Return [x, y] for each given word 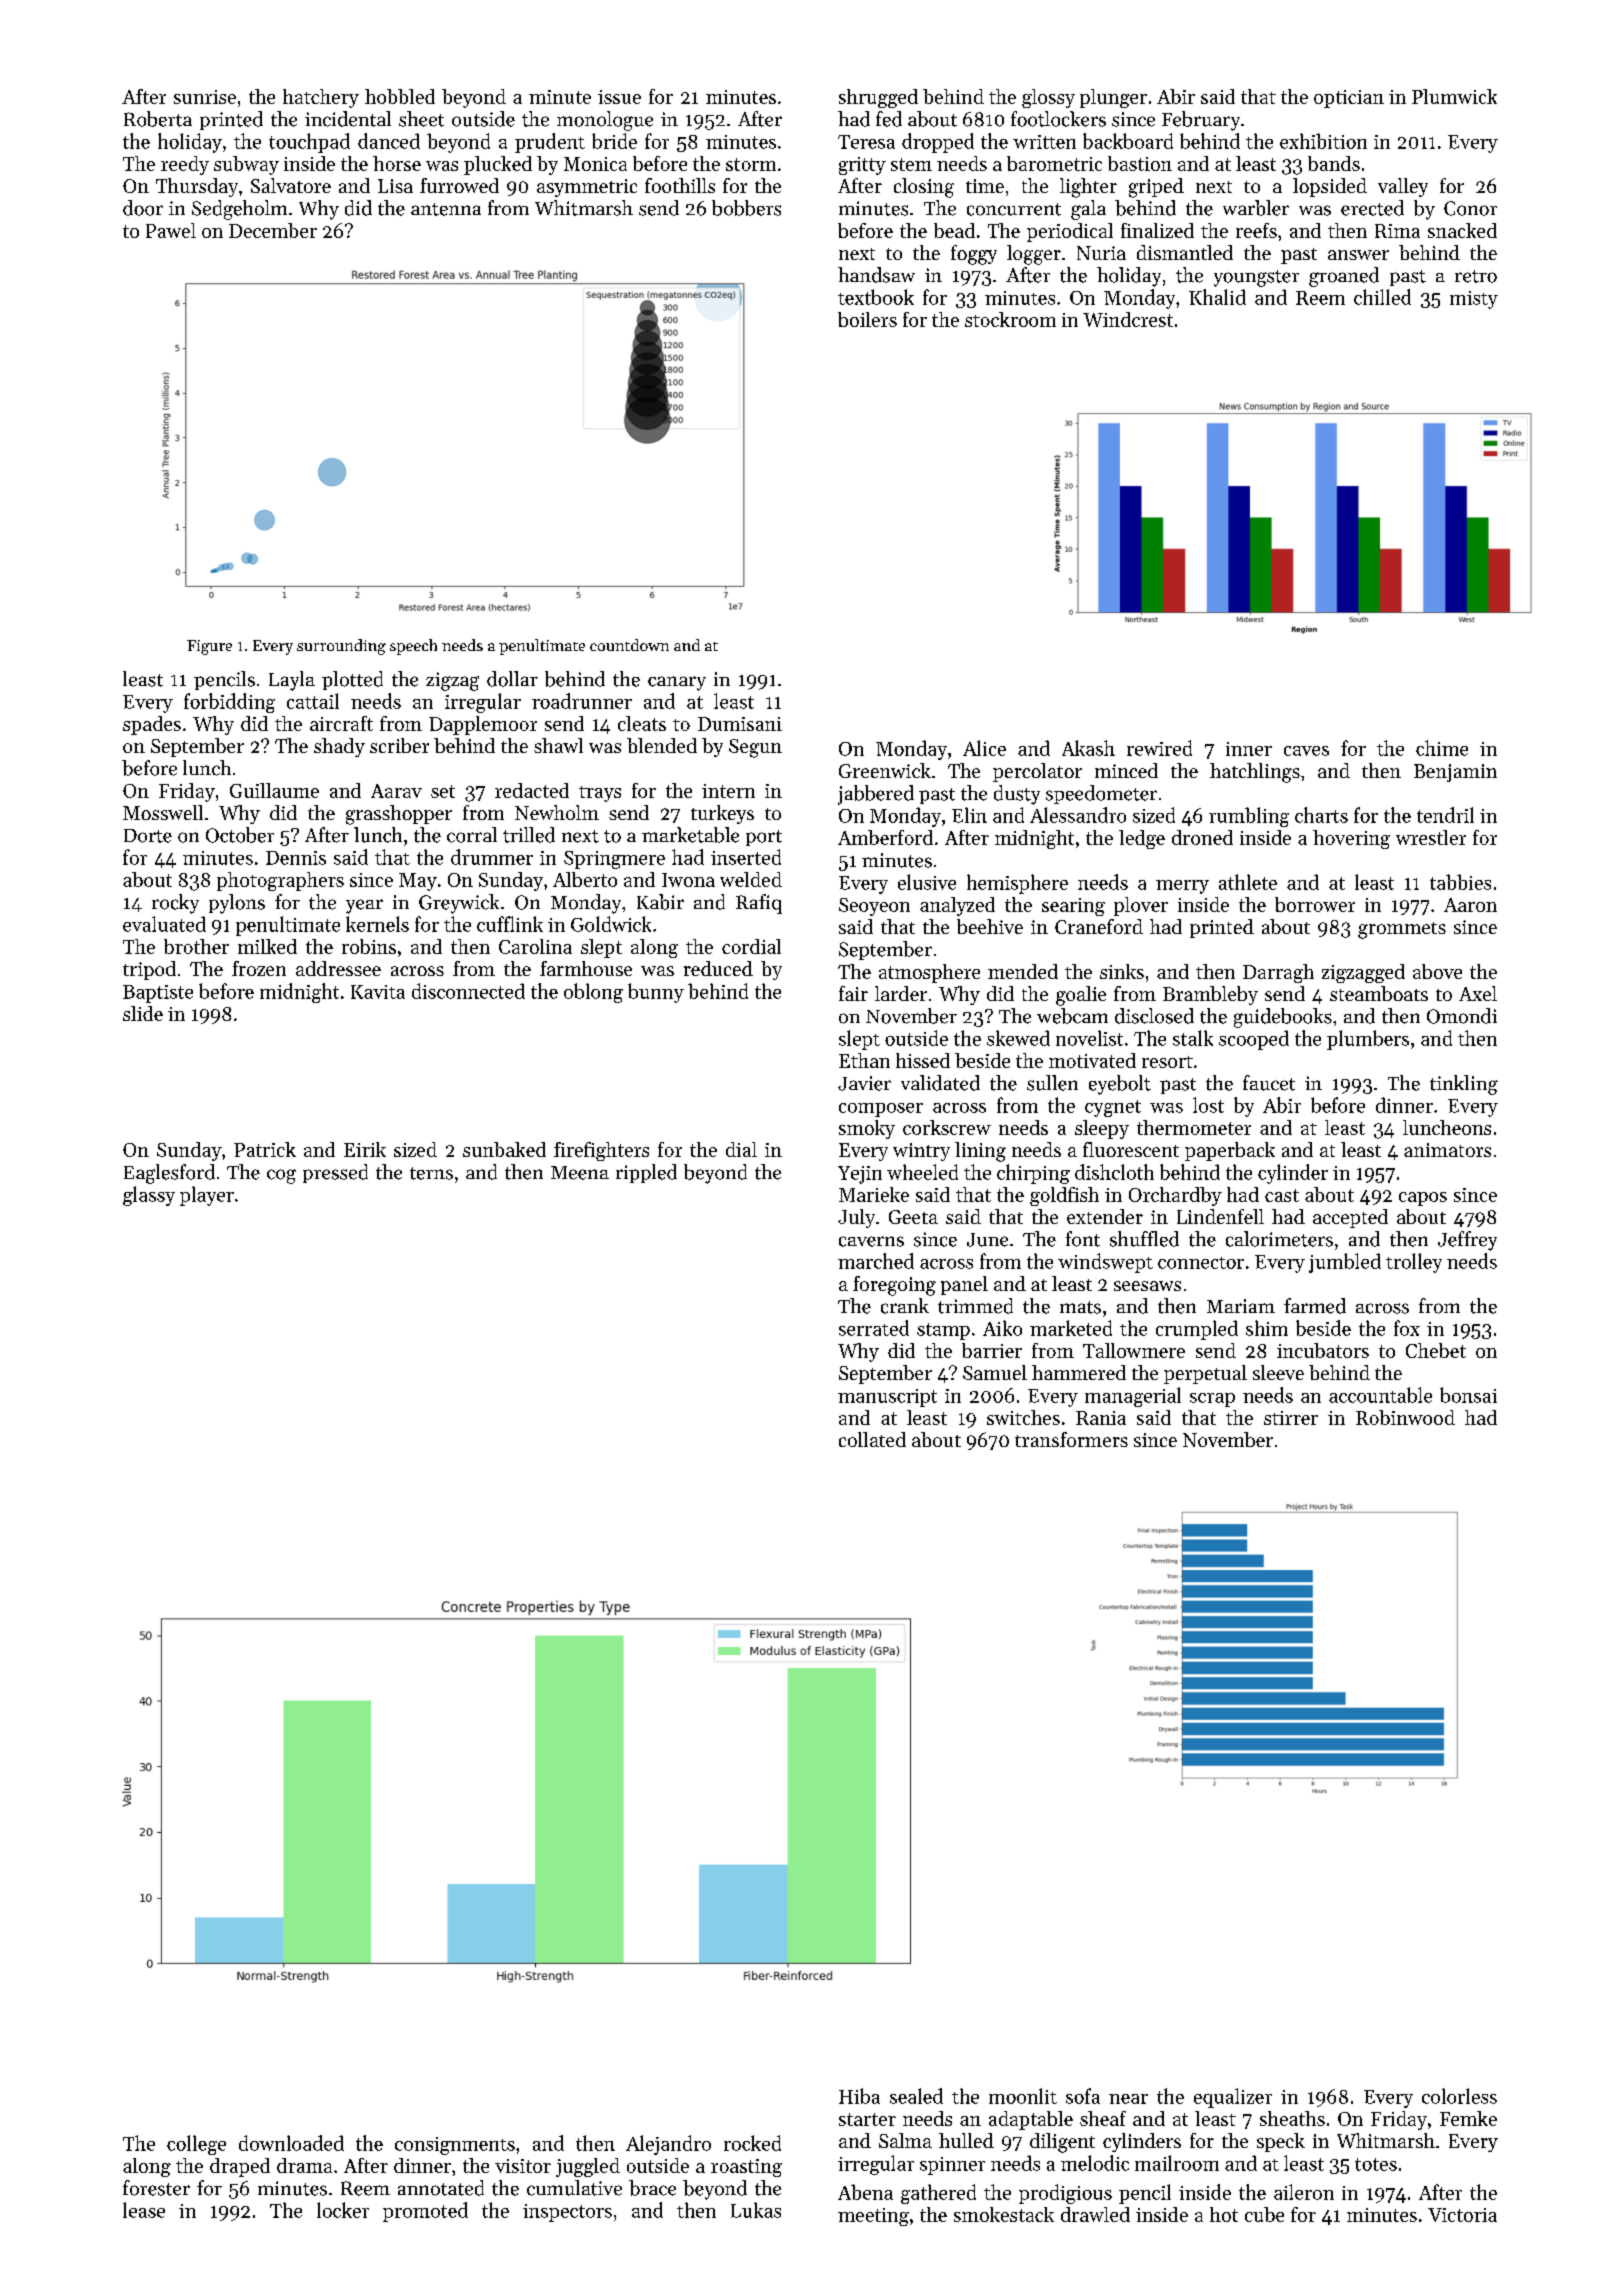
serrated [874, 1328]
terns [431, 1173]
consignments [455, 2146]
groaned [1344, 277]
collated [872, 1439]
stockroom [1010, 319]
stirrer [1291, 1418]
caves [1306, 751]
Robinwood [1405, 1417]
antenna [446, 209]
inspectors [567, 2213]
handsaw [876, 275]
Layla [292, 681]
